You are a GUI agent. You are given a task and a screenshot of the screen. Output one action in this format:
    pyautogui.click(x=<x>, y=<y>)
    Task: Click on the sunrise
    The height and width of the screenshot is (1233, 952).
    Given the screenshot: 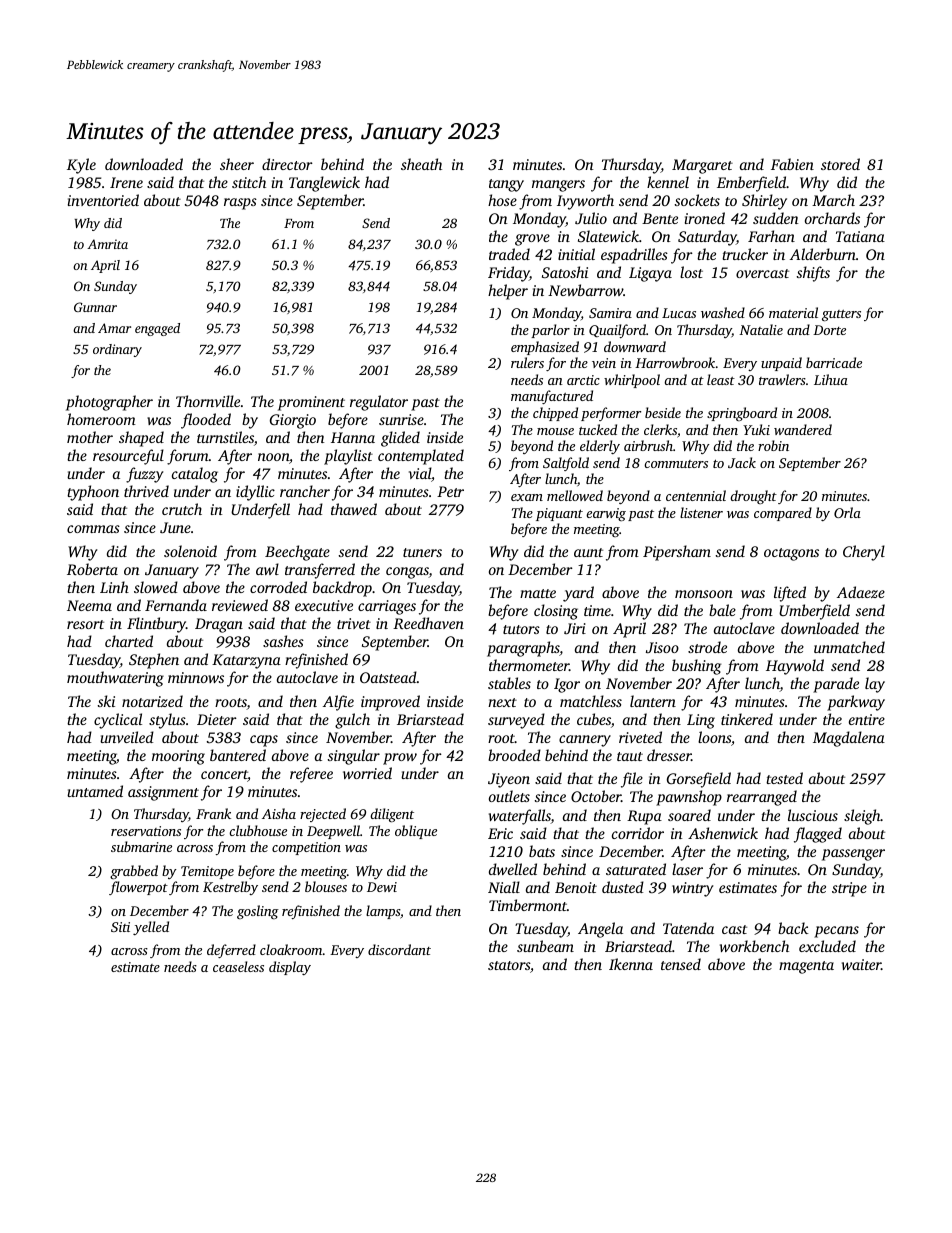 What is the action you would take?
    pyautogui.click(x=401, y=419)
